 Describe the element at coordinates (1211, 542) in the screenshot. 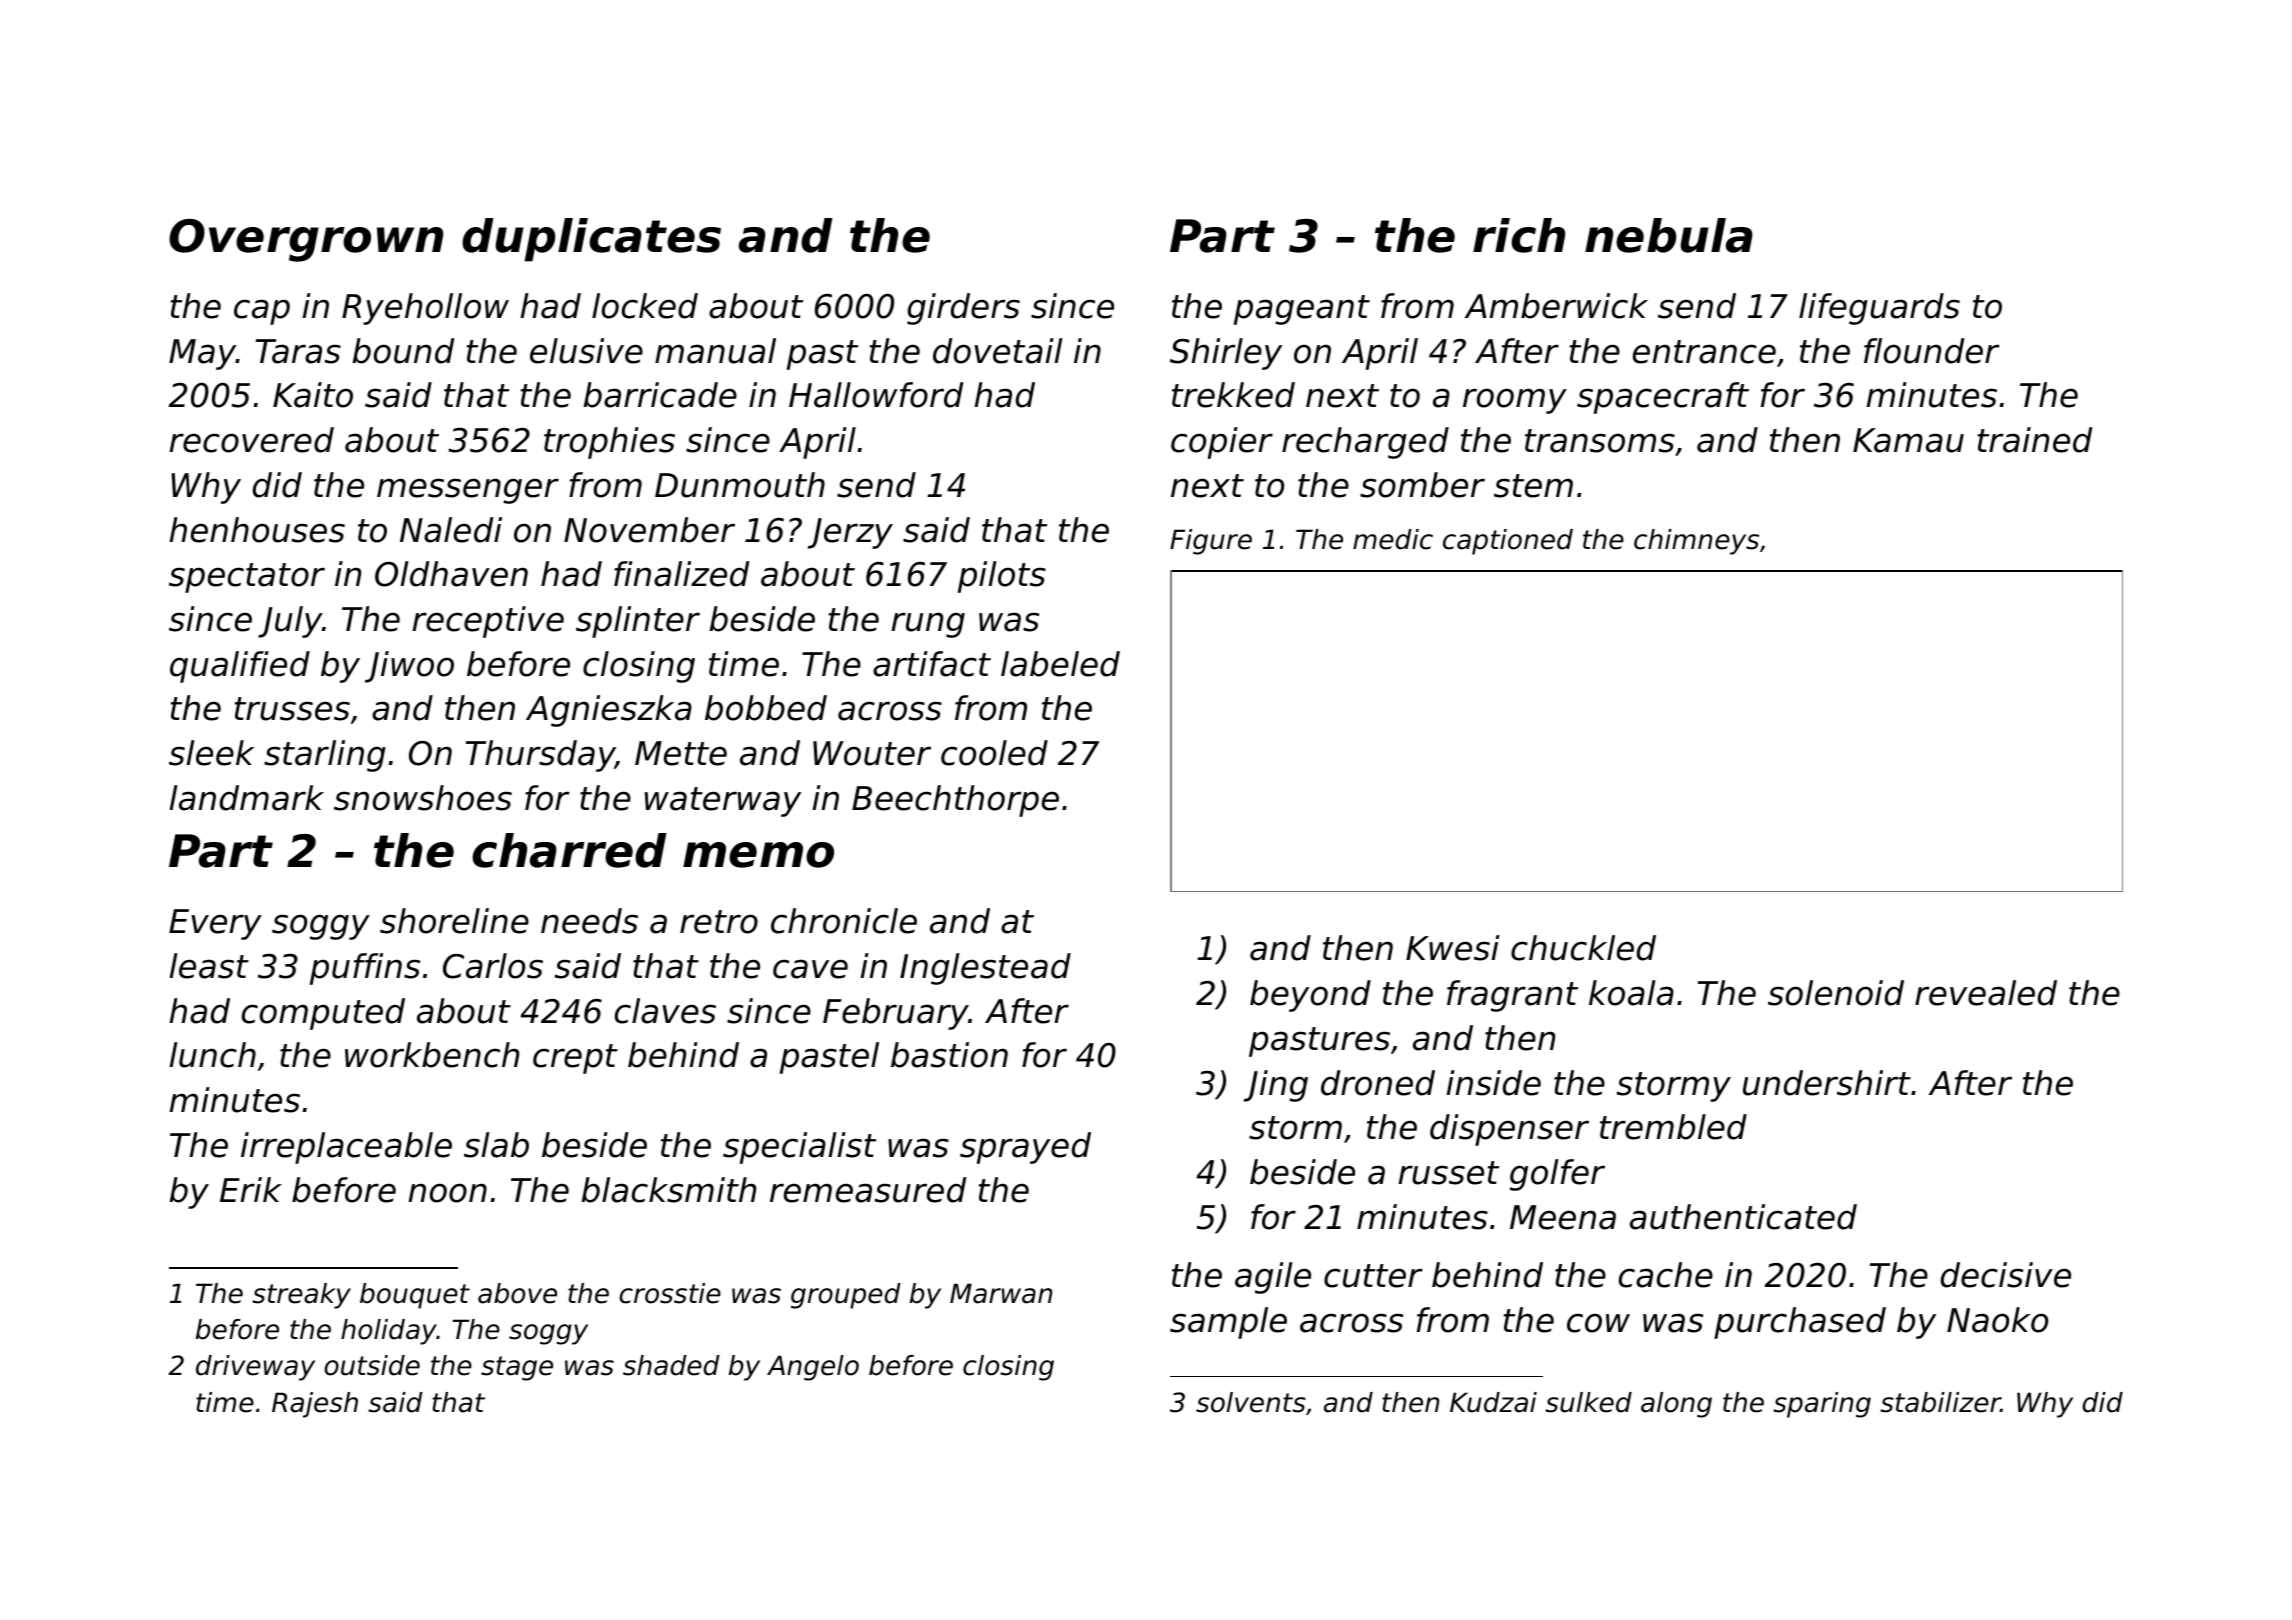

I see `Figure` at that location.
